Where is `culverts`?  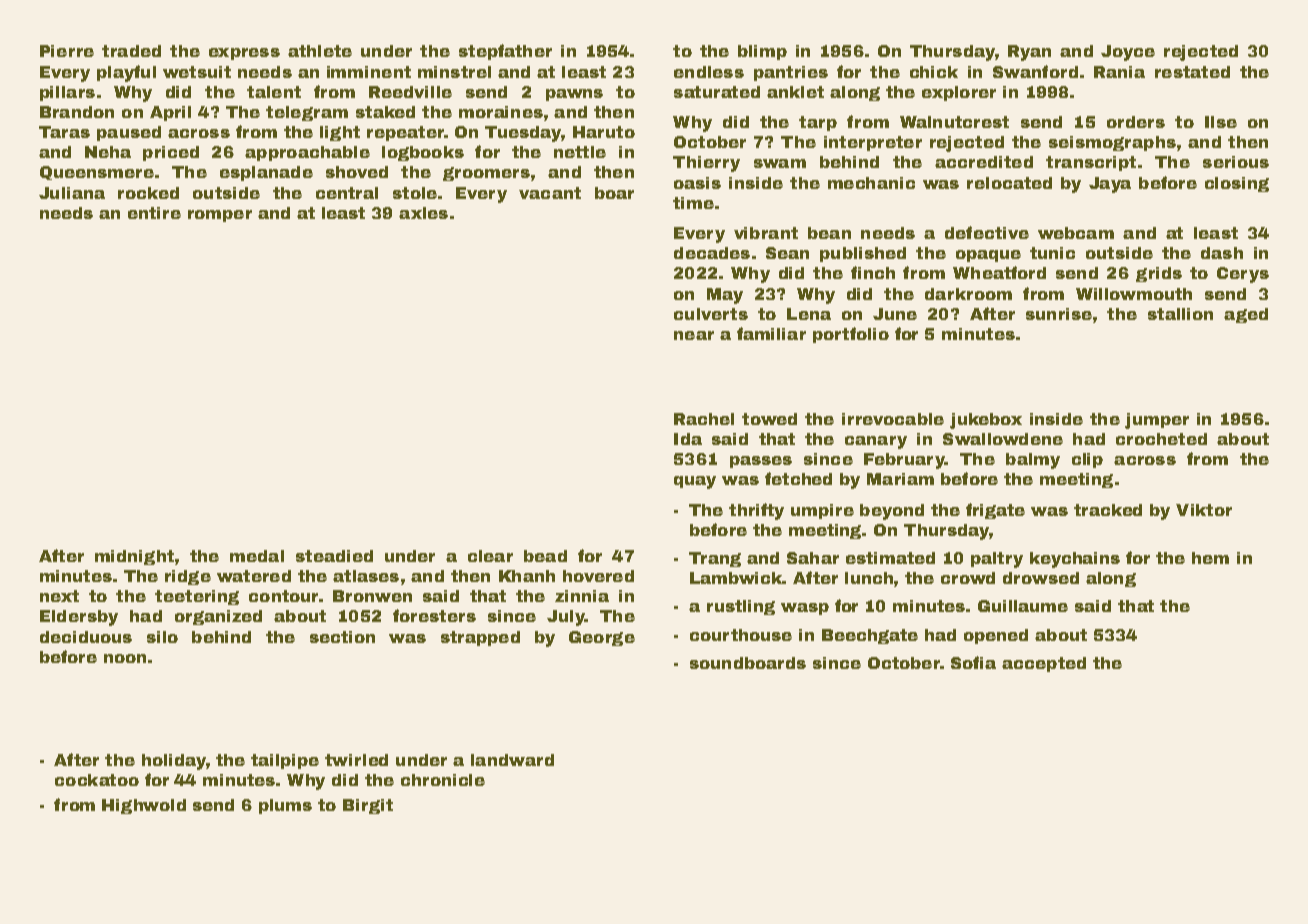
culverts is located at coordinates (711, 314).
